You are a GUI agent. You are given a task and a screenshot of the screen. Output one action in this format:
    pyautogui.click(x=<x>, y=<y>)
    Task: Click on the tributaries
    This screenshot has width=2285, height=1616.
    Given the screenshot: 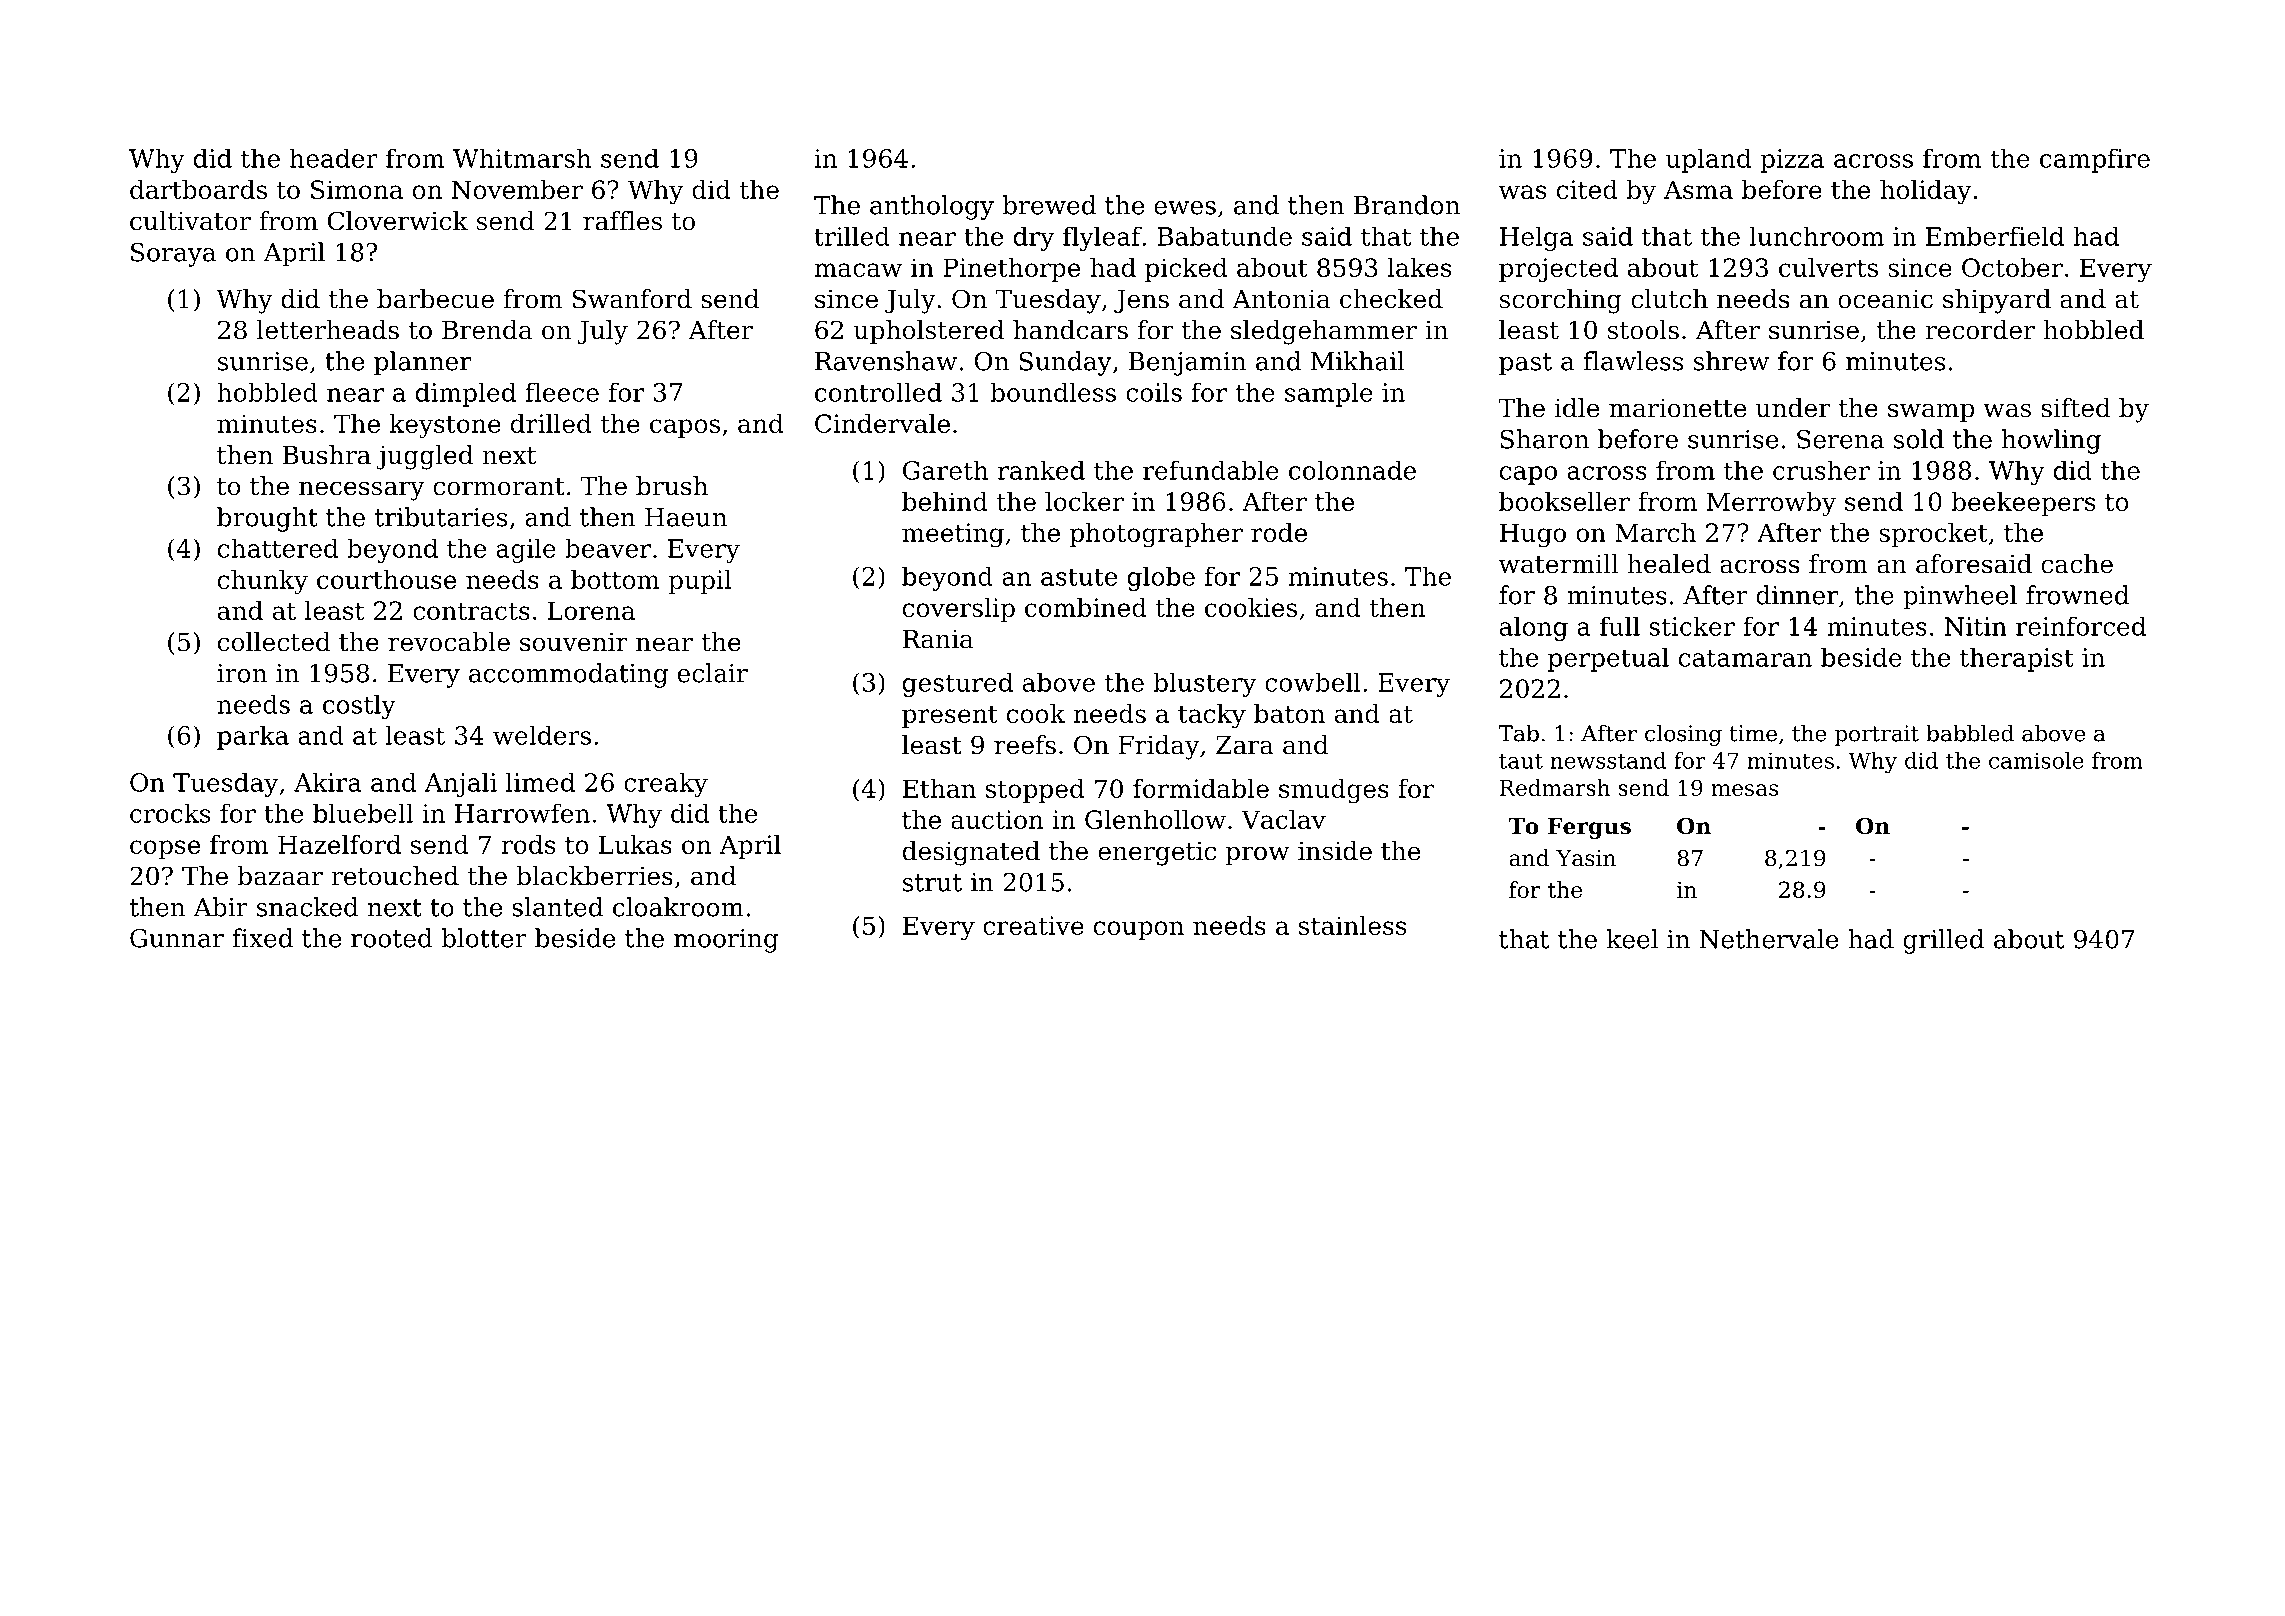 What is the action you would take?
    pyautogui.click(x=441, y=517)
